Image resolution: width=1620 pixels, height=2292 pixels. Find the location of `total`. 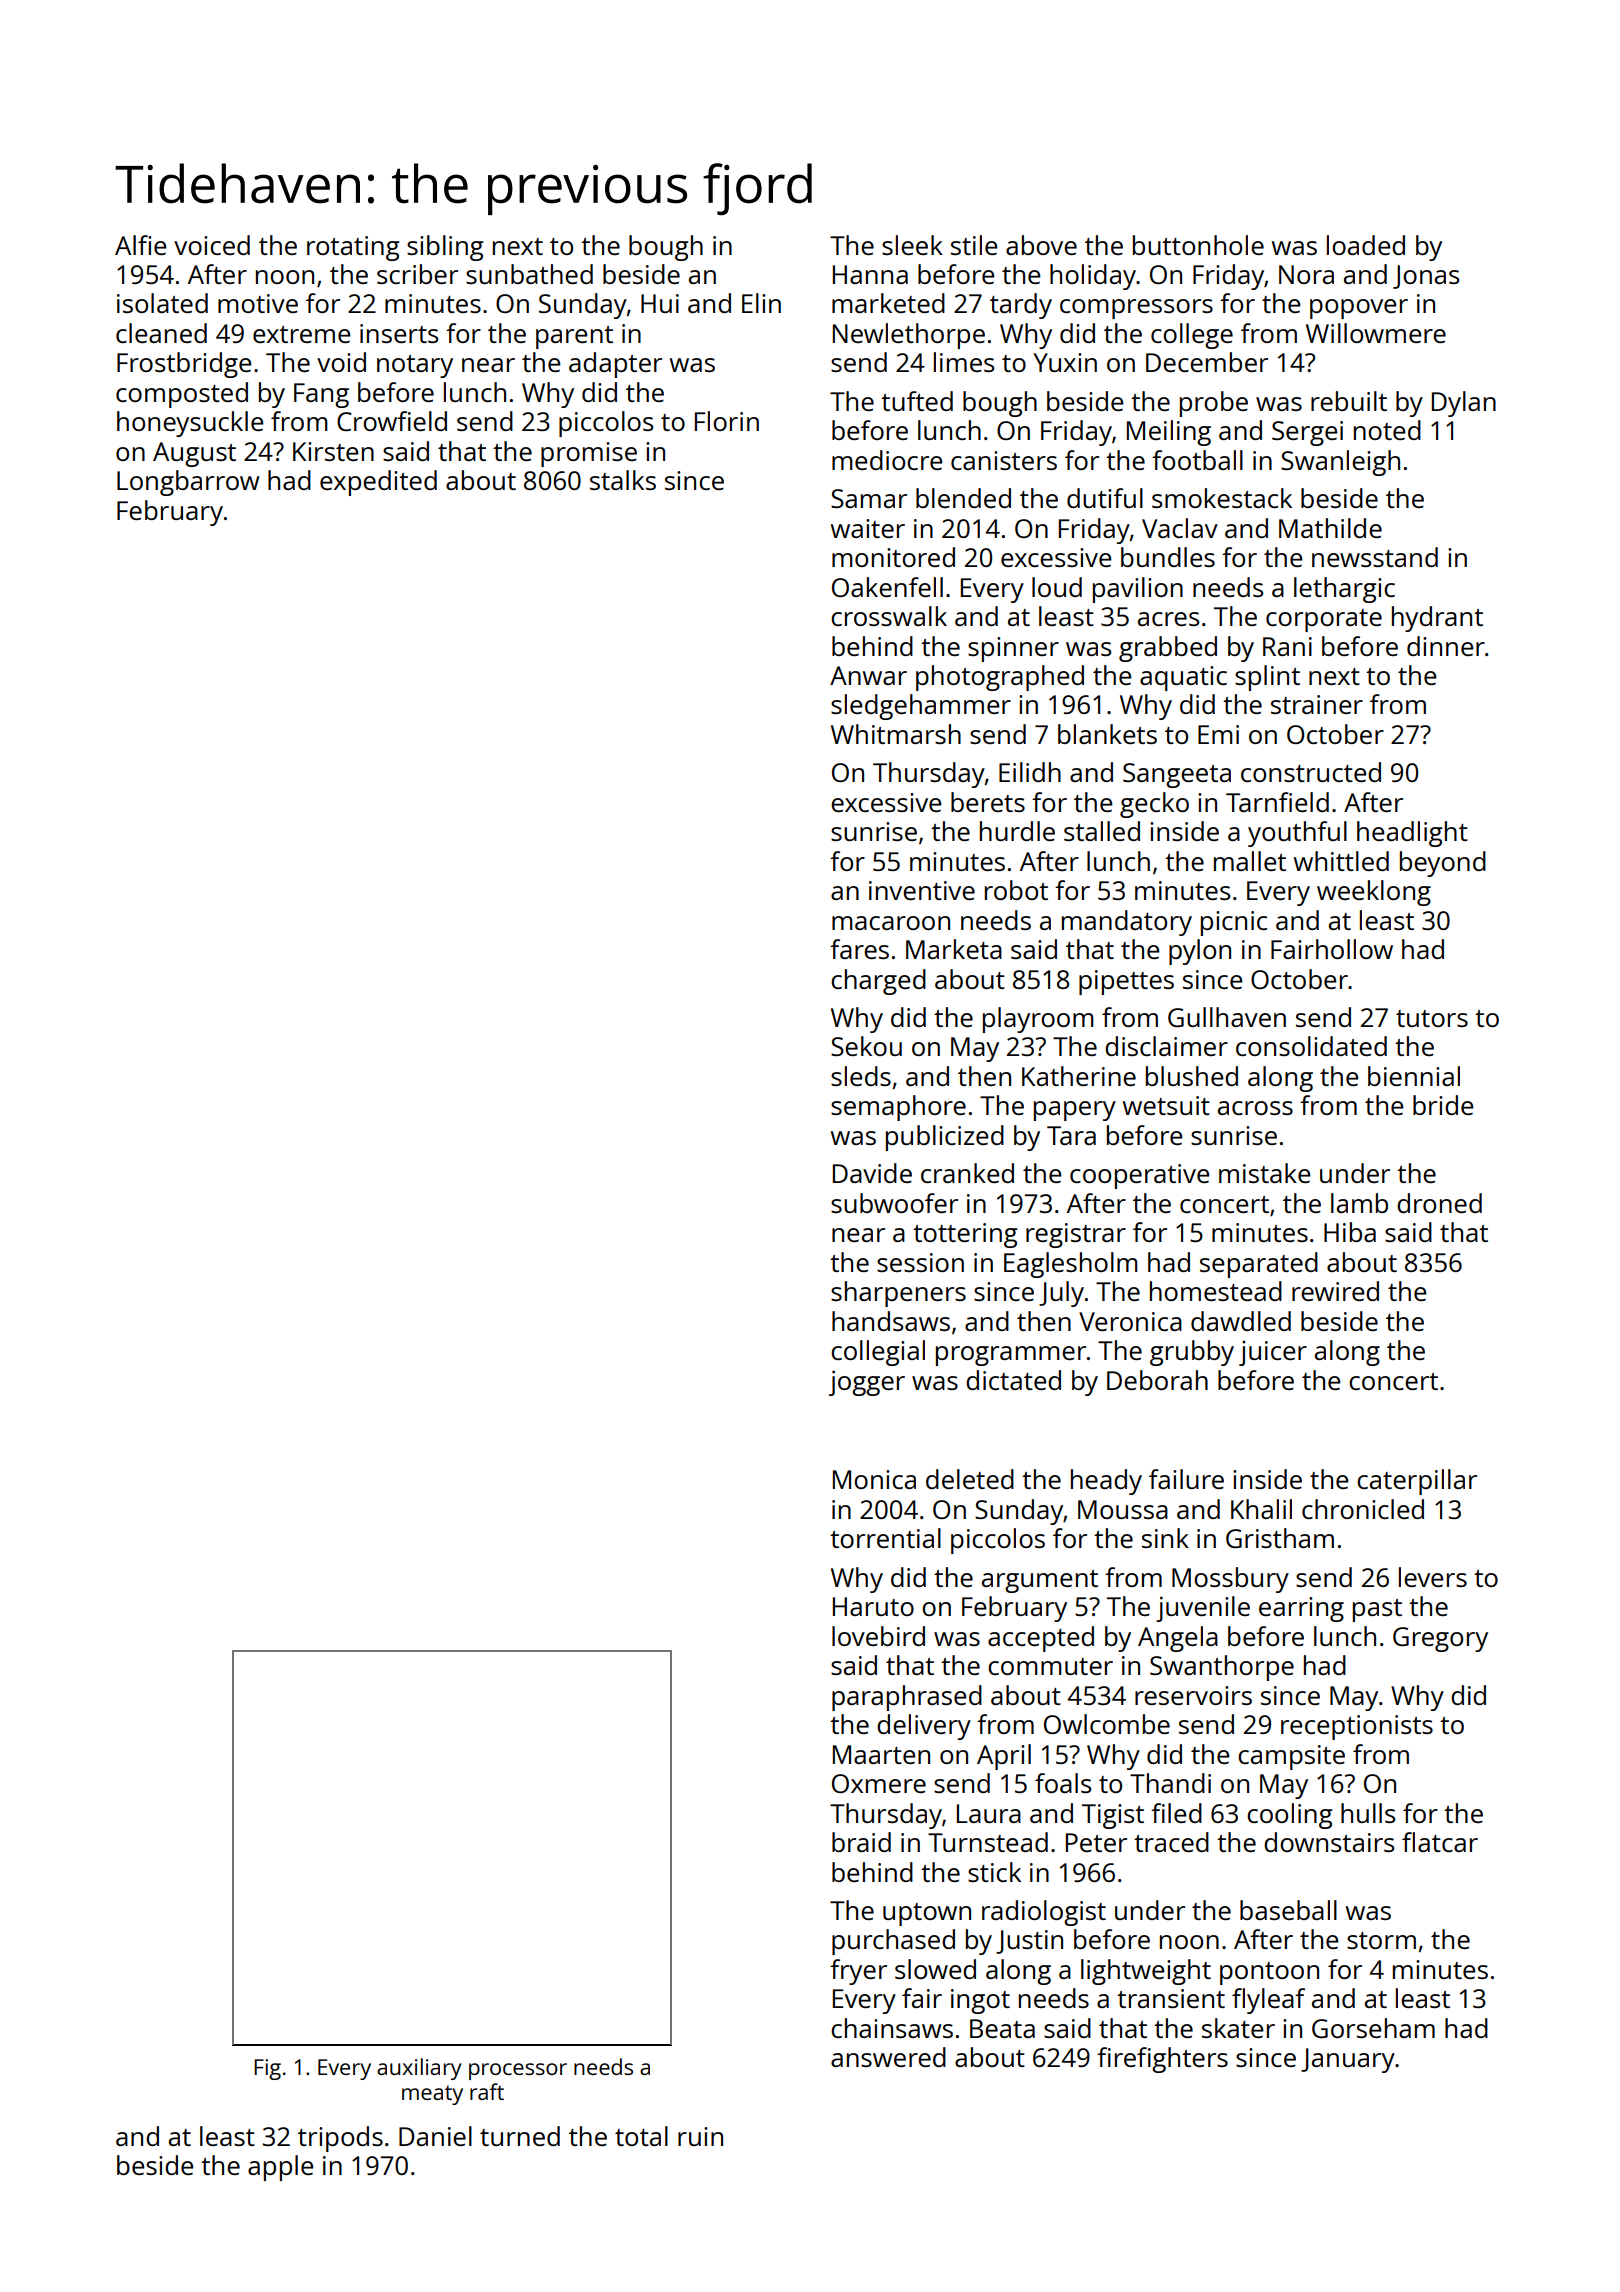

total is located at coordinates (641, 2136).
